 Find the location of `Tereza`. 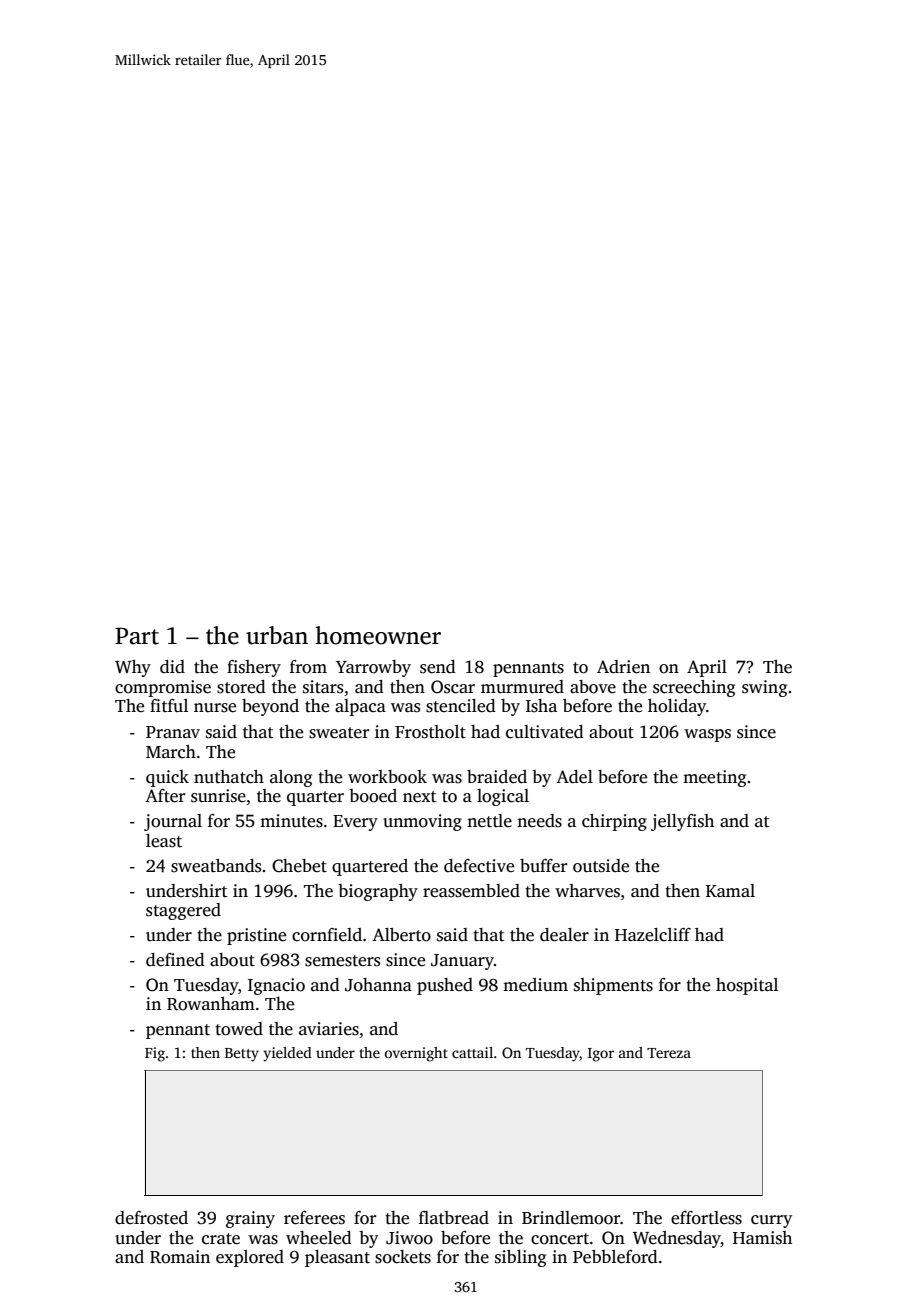

Tereza is located at coordinates (669, 1053).
